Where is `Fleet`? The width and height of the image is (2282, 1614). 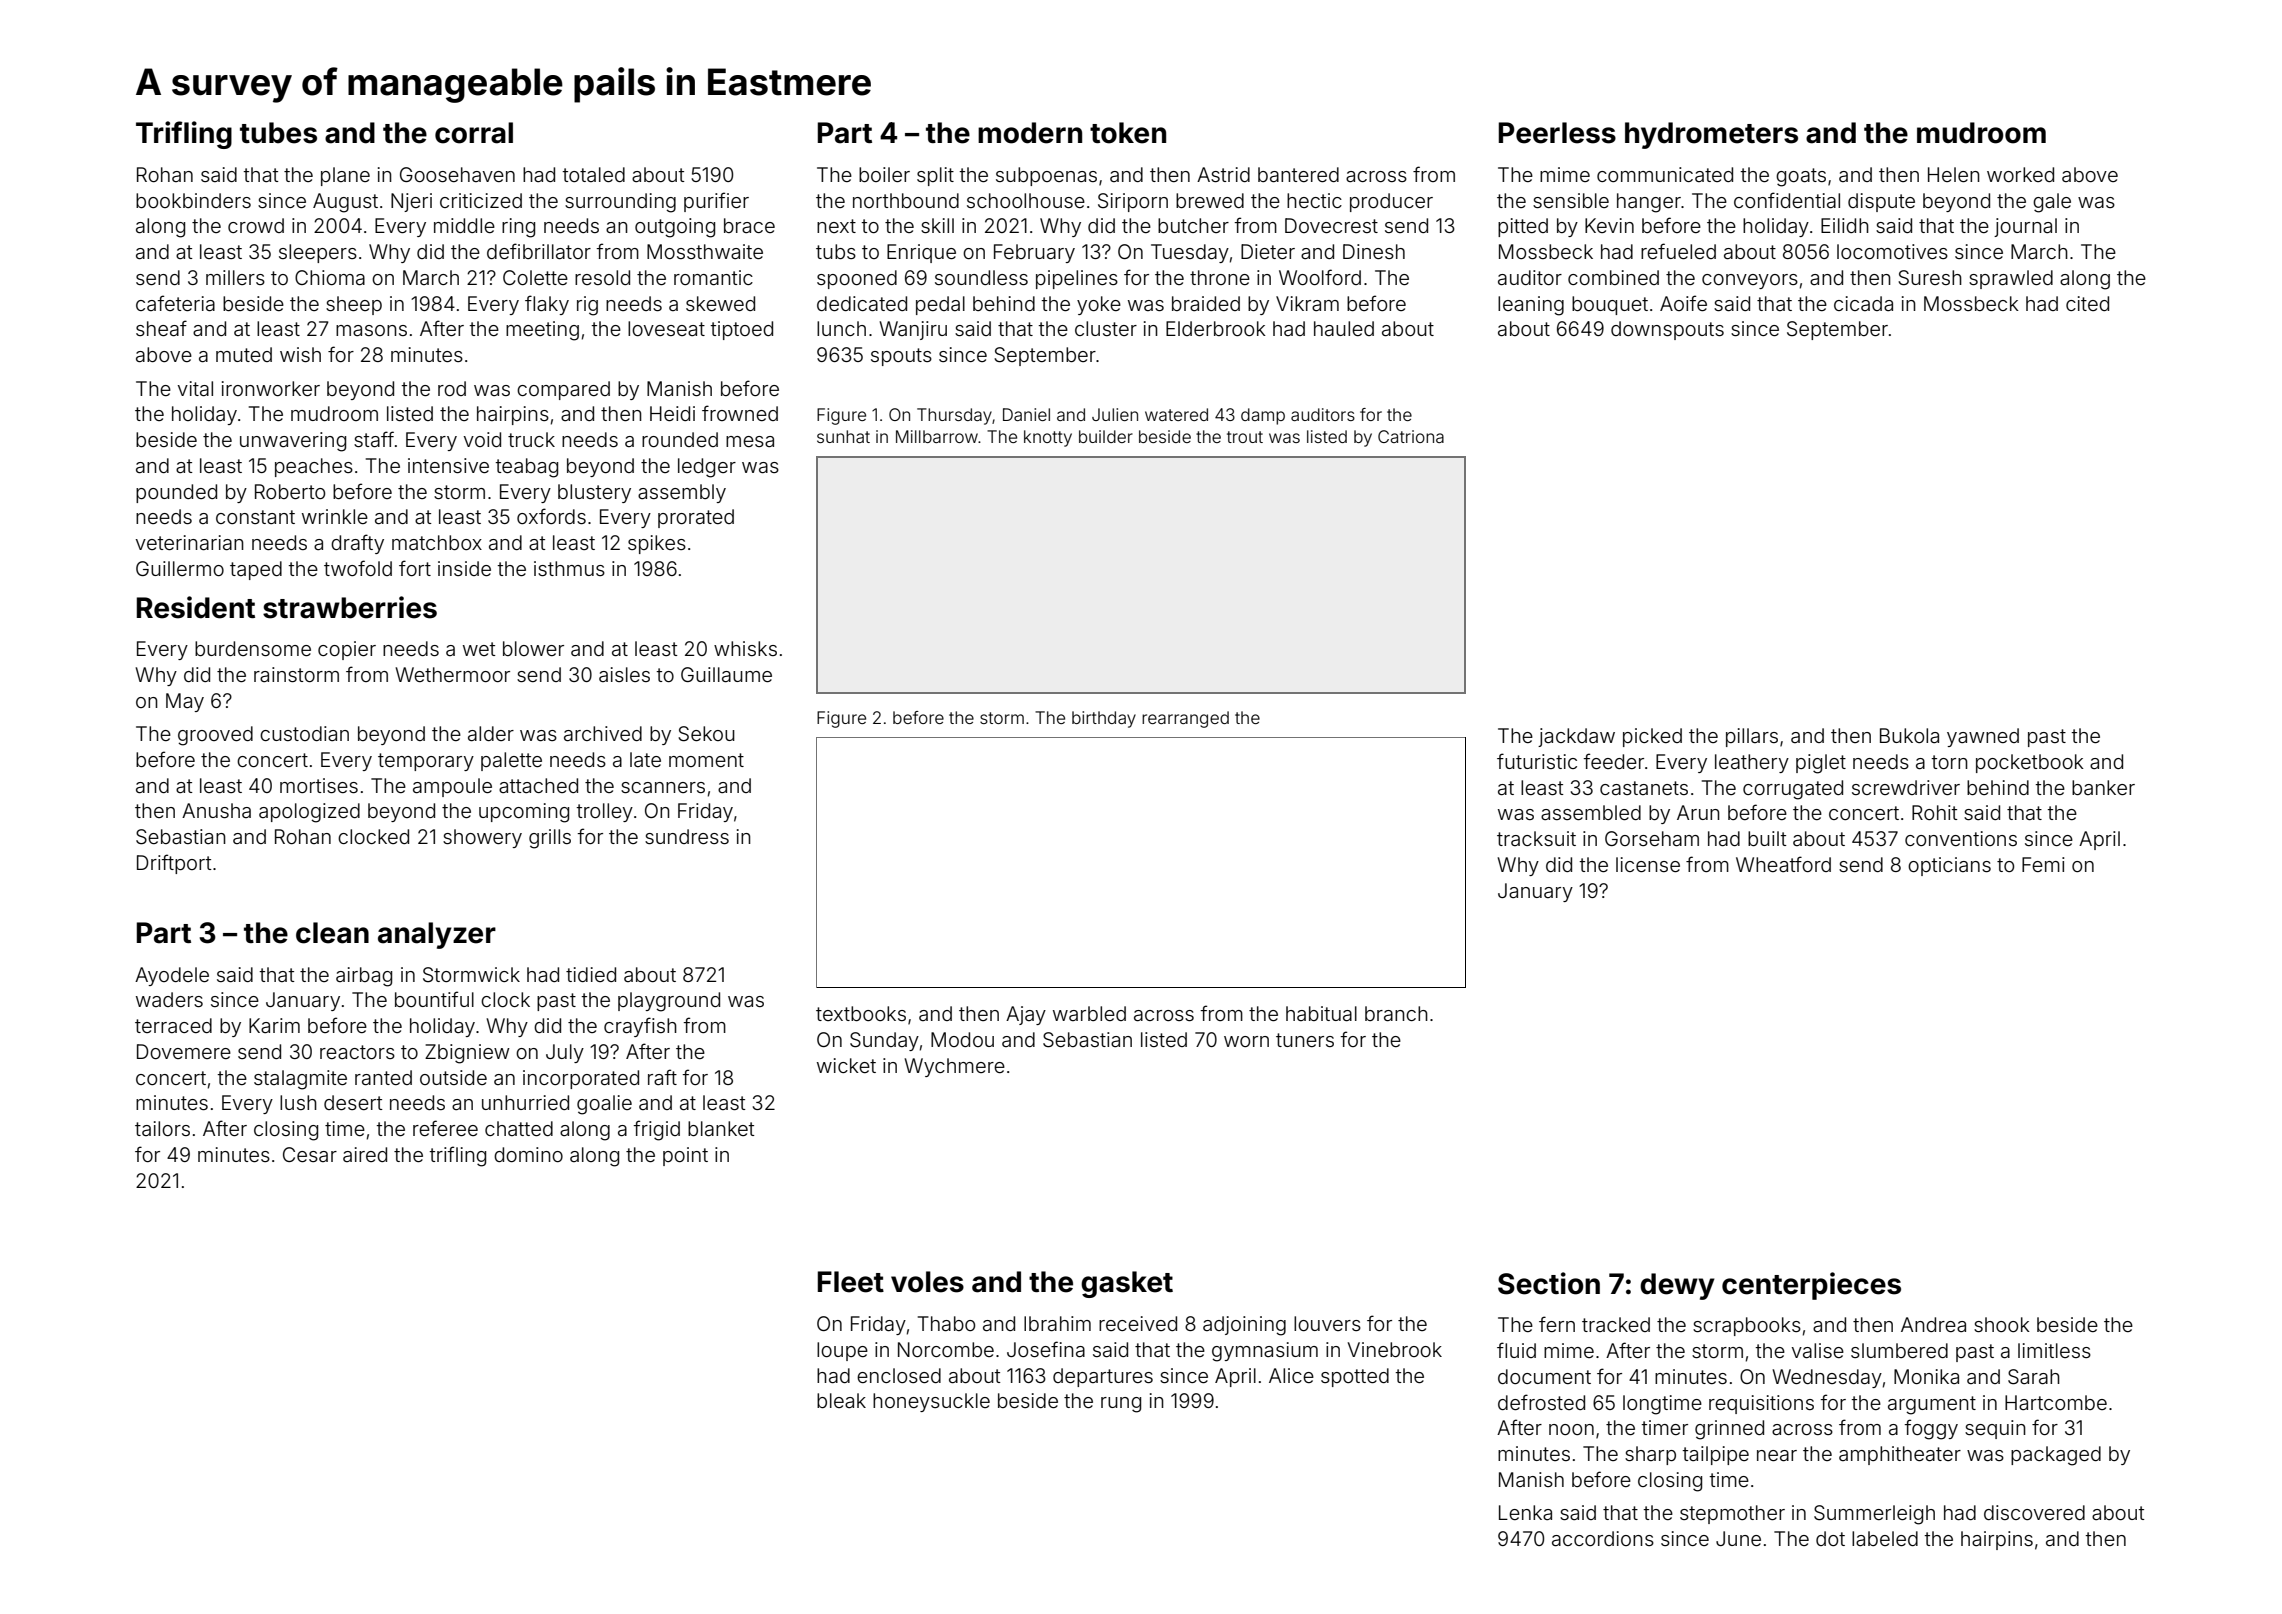 Fleet is located at coordinates (851, 1282).
